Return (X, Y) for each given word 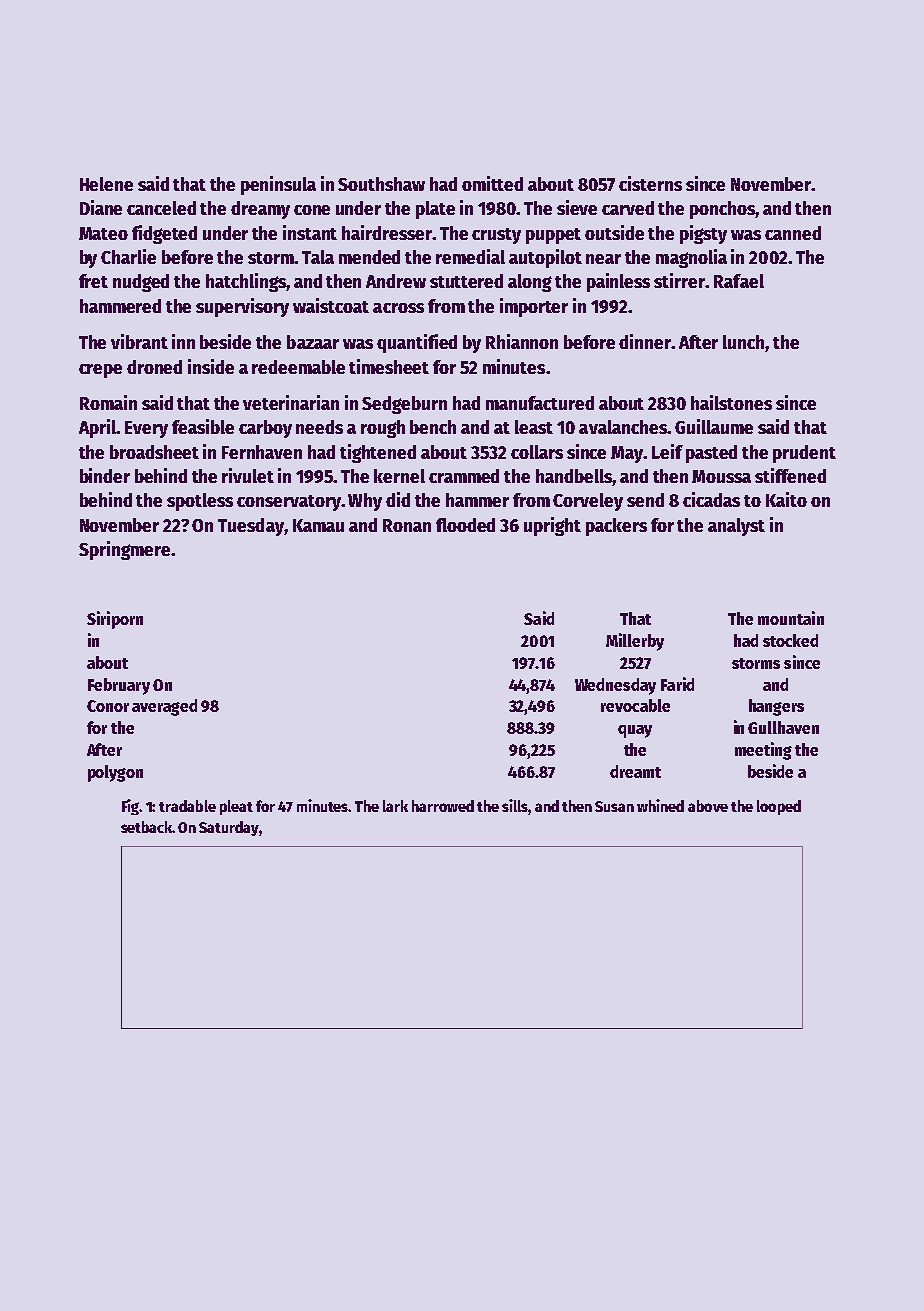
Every (146, 429)
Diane (101, 207)
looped (779, 807)
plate (435, 210)
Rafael (739, 281)
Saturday (229, 828)
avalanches (623, 427)
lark (395, 806)
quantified (417, 343)
